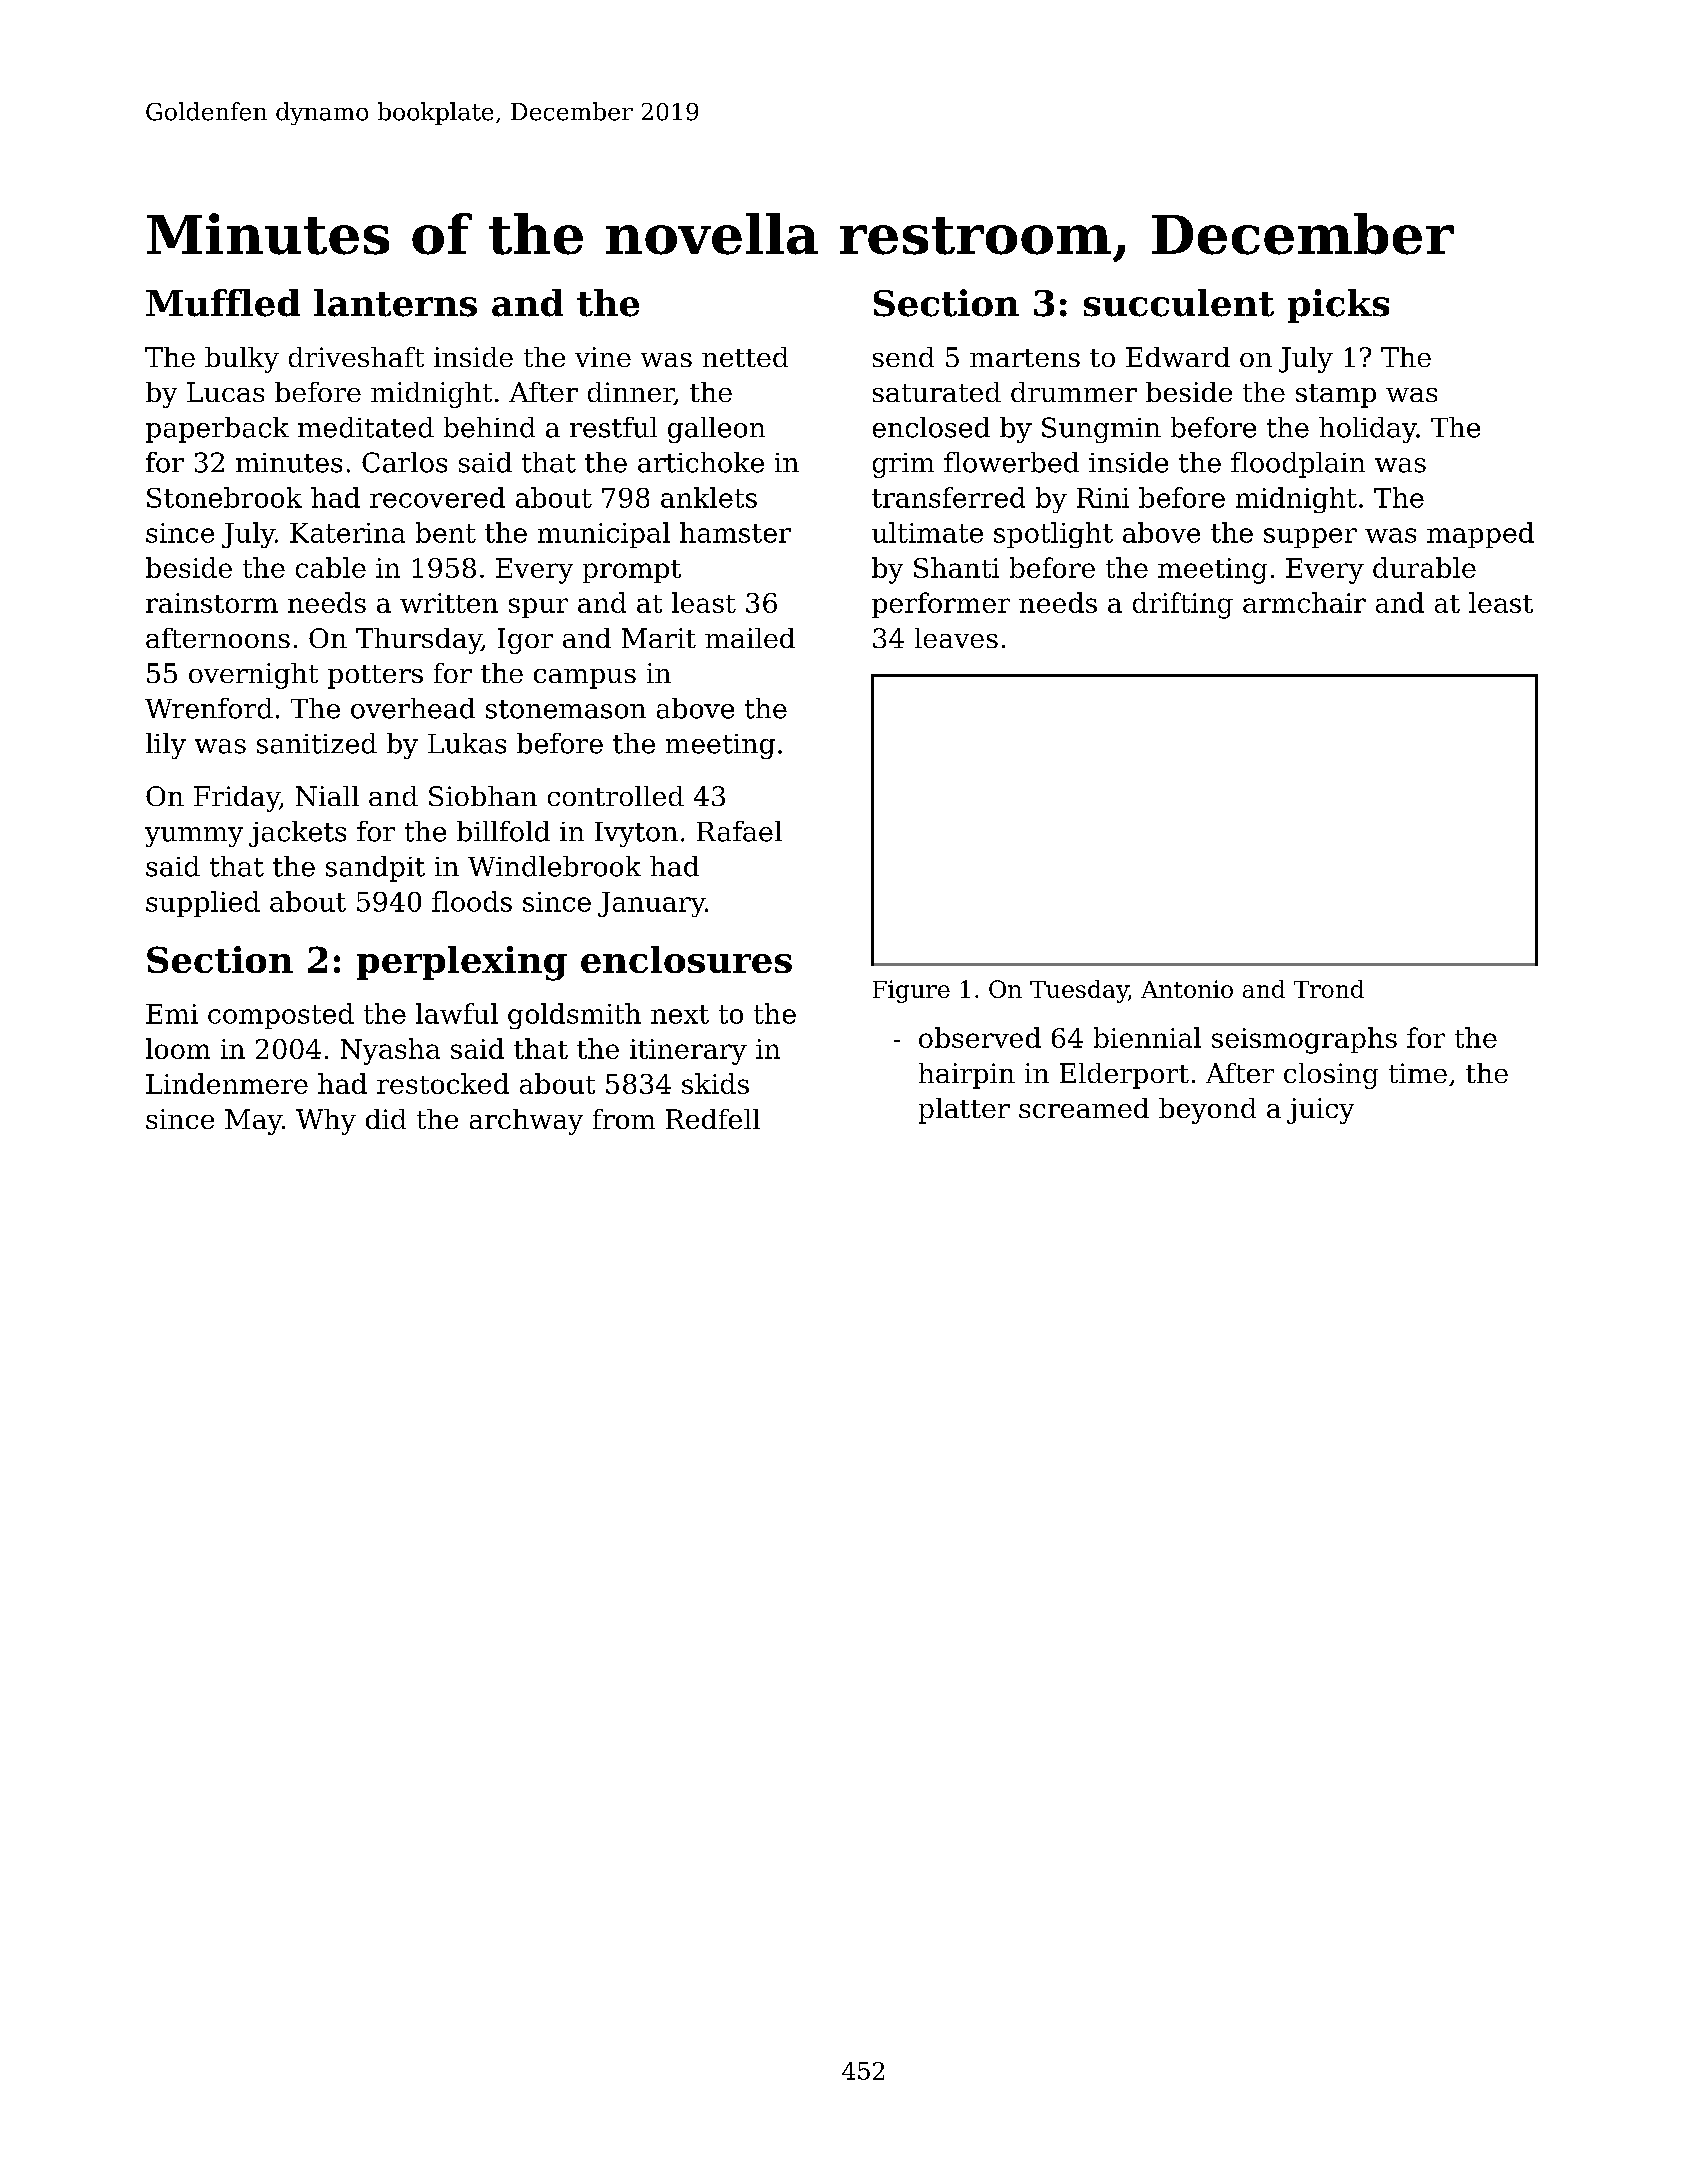  Describe the element at coordinates (223, 303) in the image. I see `Muffled` at that location.
